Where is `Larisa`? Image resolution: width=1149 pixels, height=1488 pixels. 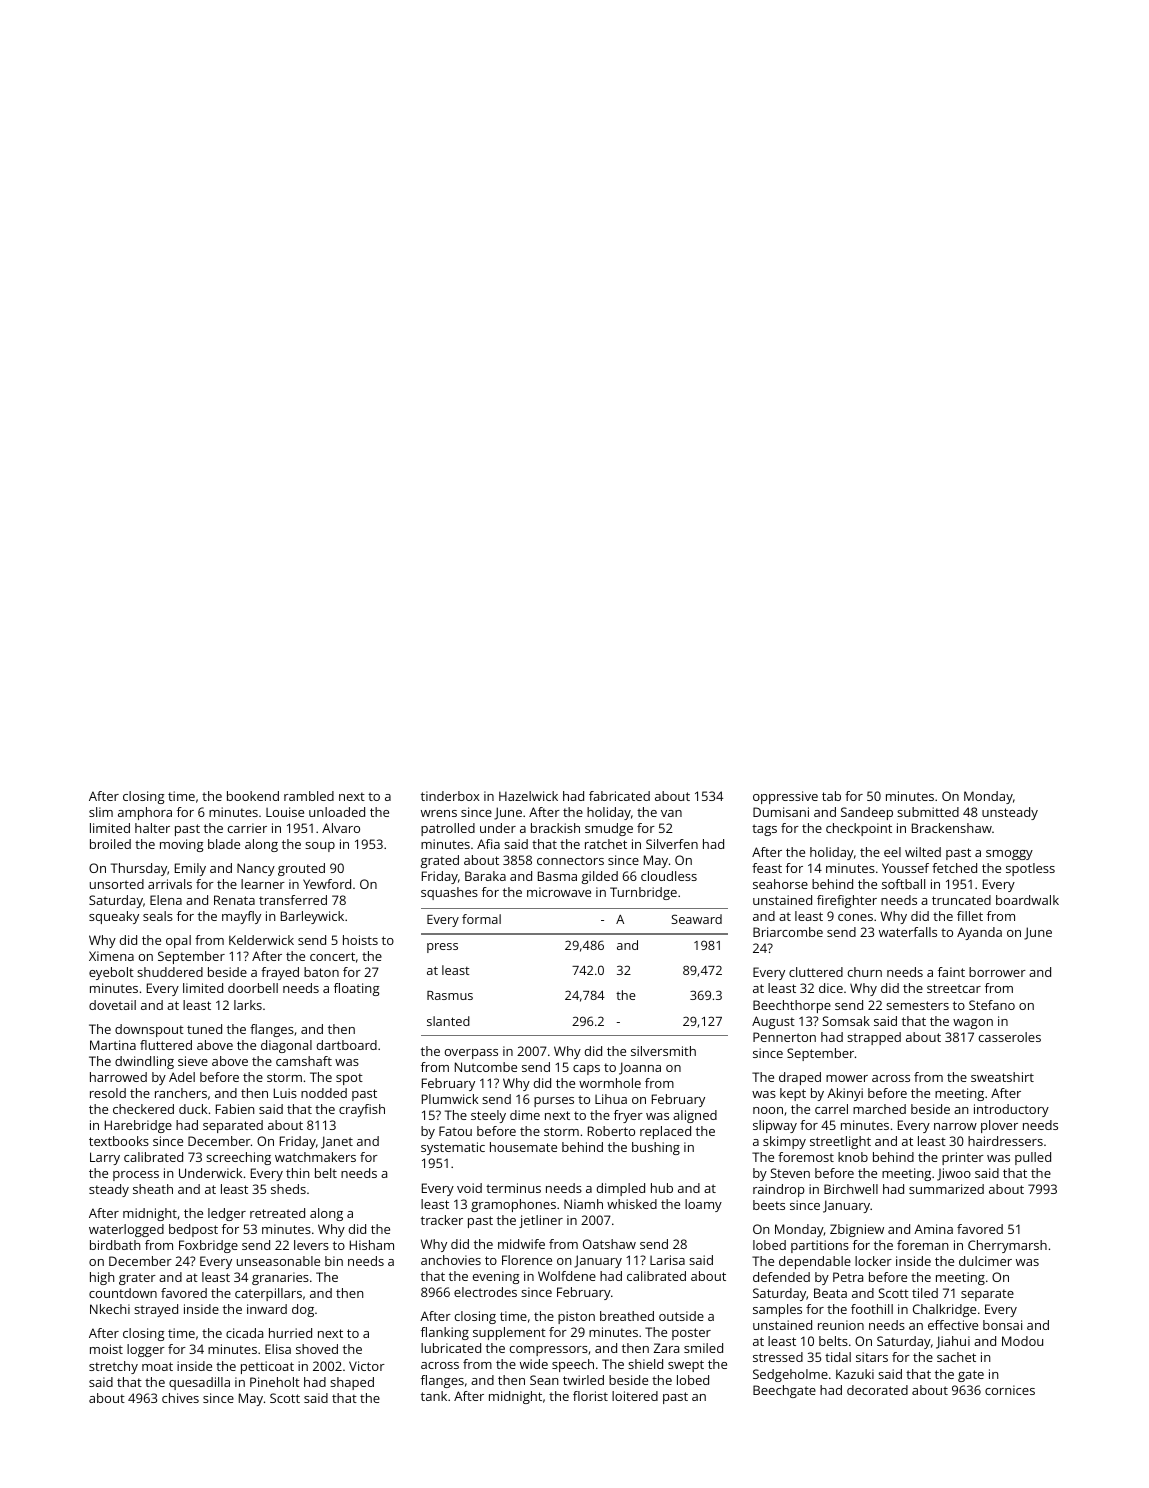 Larisa is located at coordinates (667, 1260).
